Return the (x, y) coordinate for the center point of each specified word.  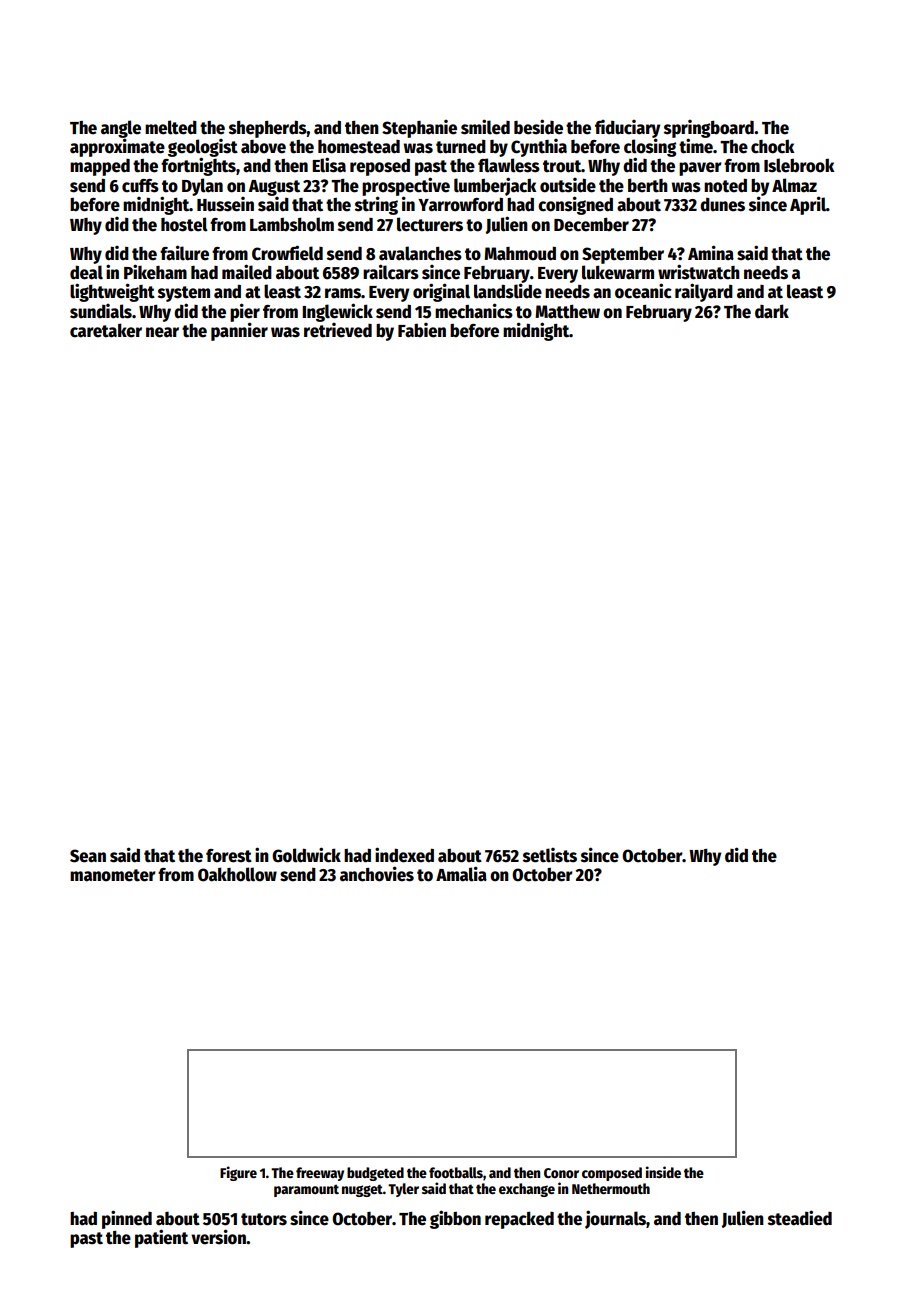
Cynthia (539, 148)
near (162, 332)
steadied (800, 1218)
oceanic (643, 291)
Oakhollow (237, 874)
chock (772, 146)
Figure (238, 1173)
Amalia (461, 874)
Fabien (422, 330)
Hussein (225, 204)
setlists (550, 855)
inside (663, 1172)
